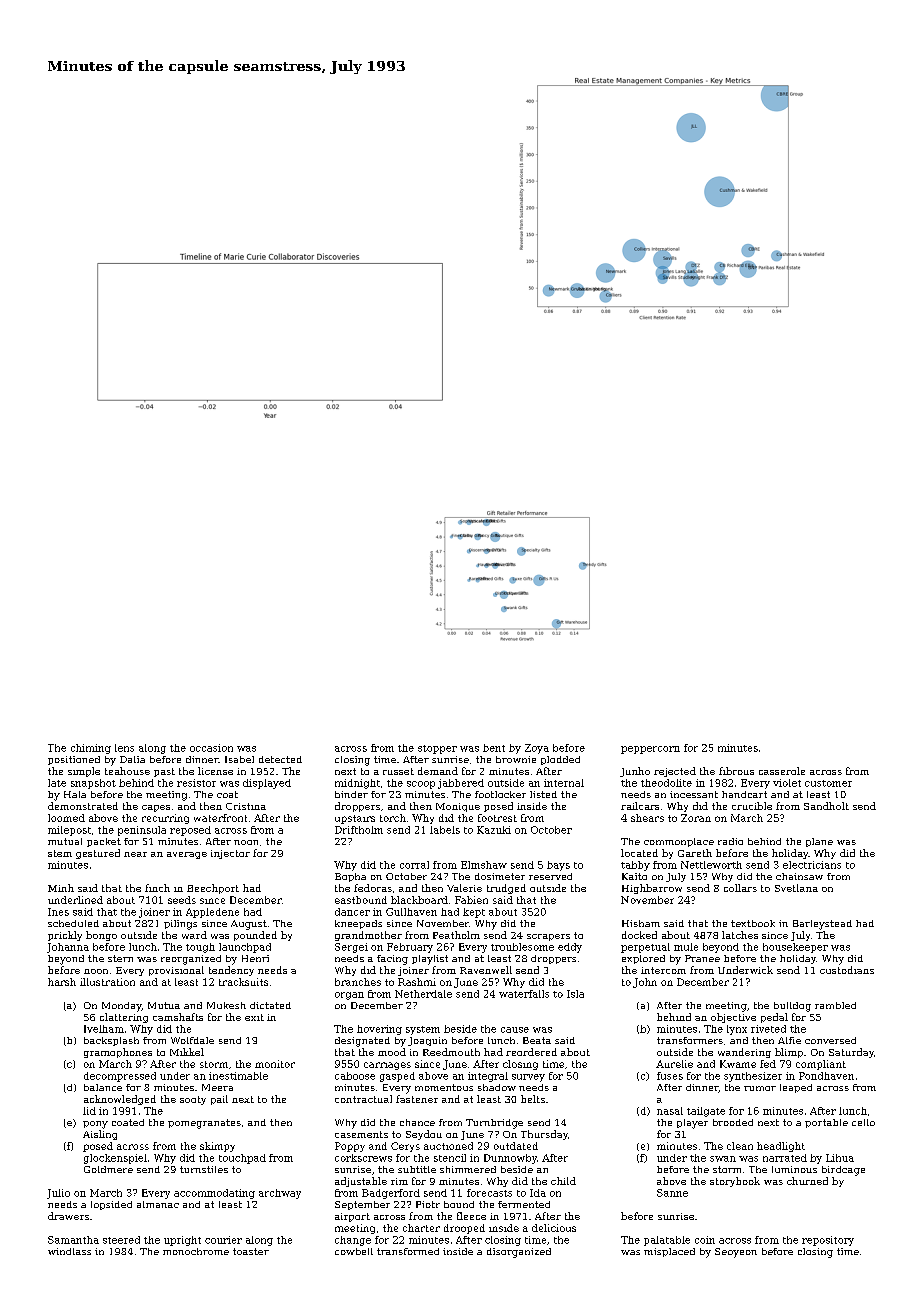 The width and height of the screenshot is (924, 1308). What do you see at coordinates (101, 936) in the screenshot?
I see `bongo` at bounding box center [101, 936].
